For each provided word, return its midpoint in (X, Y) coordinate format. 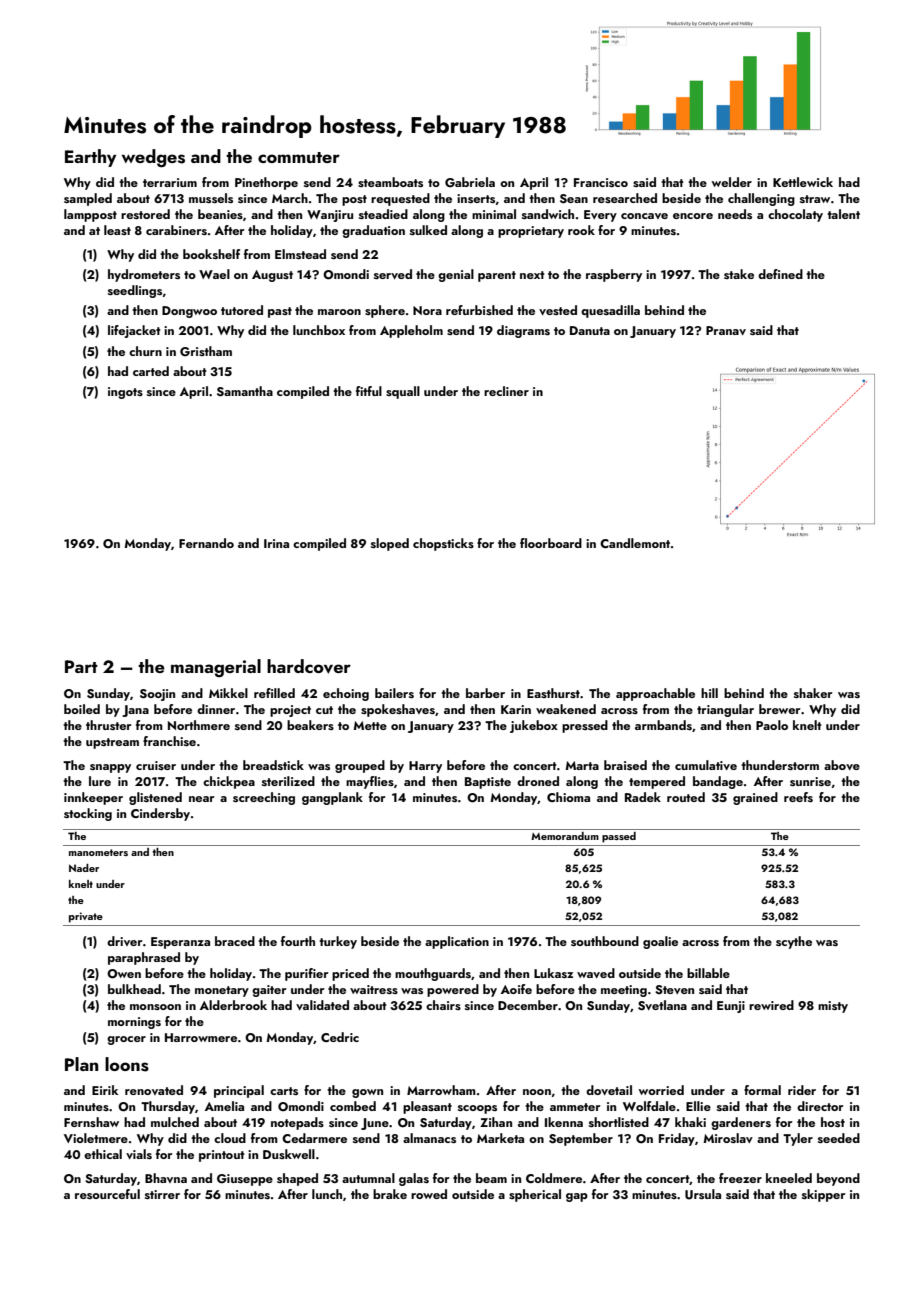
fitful (369, 391)
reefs (798, 797)
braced (235, 941)
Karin (516, 709)
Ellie (698, 1106)
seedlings (135, 291)
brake (390, 1194)
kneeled (789, 1178)
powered (453, 990)
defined (780, 274)
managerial (216, 668)
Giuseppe (245, 1180)
